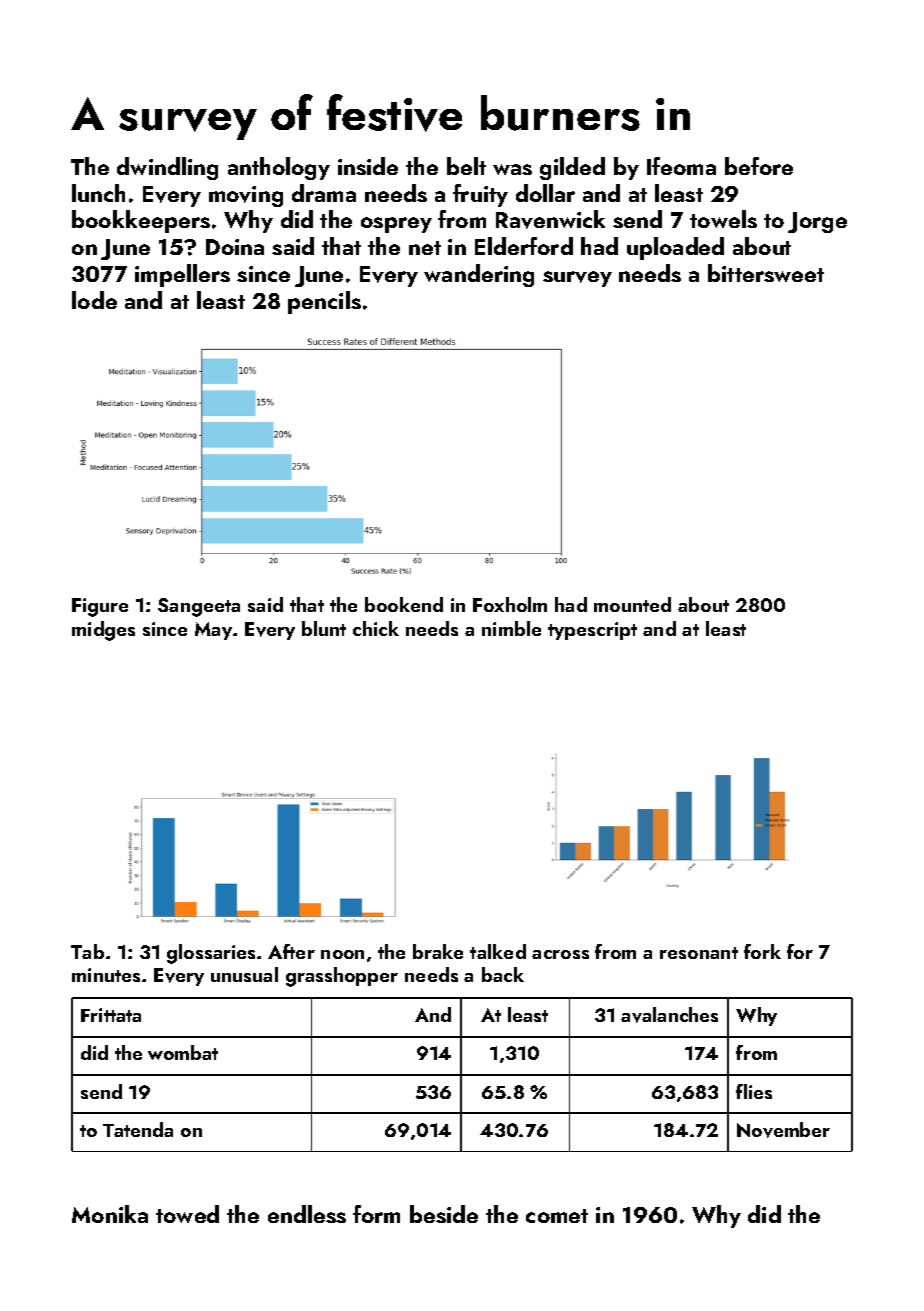 This screenshot has height=1311, width=924. What do you see at coordinates (632, 604) in the screenshot?
I see `mounted` at bounding box center [632, 604].
